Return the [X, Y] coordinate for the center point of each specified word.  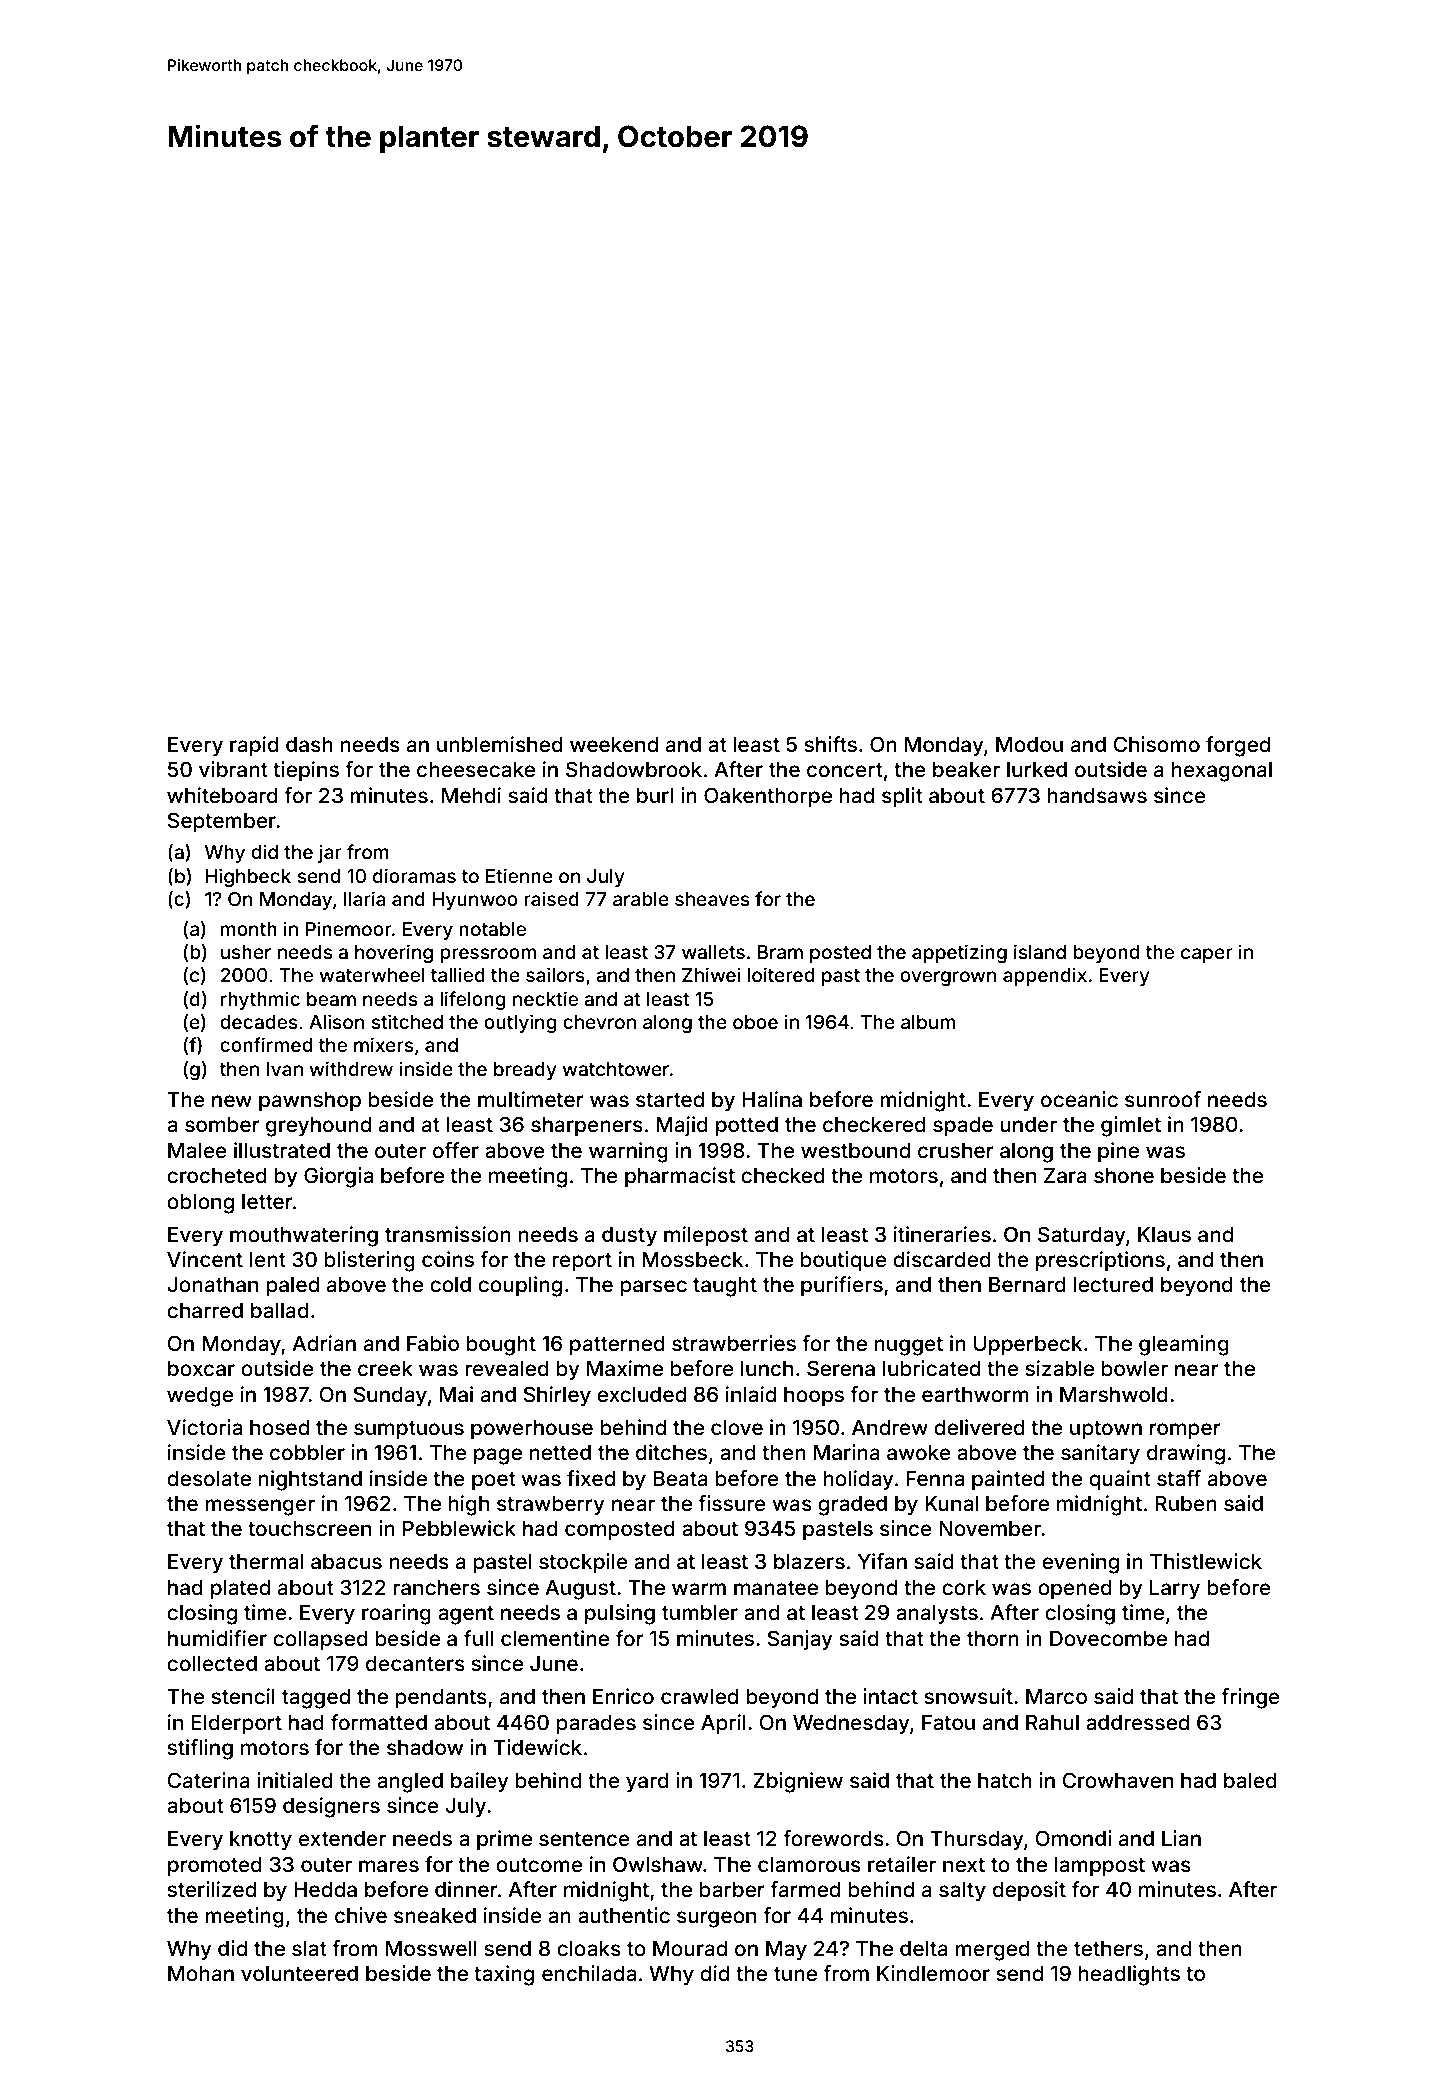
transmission [448, 1234]
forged [1238, 746]
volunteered [299, 1973]
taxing [504, 1975]
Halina [772, 1099]
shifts [830, 744]
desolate [209, 1478]
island [1040, 951]
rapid [254, 746]
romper [1185, 1431]
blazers [809, 1562]
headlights [1129, 1975]
